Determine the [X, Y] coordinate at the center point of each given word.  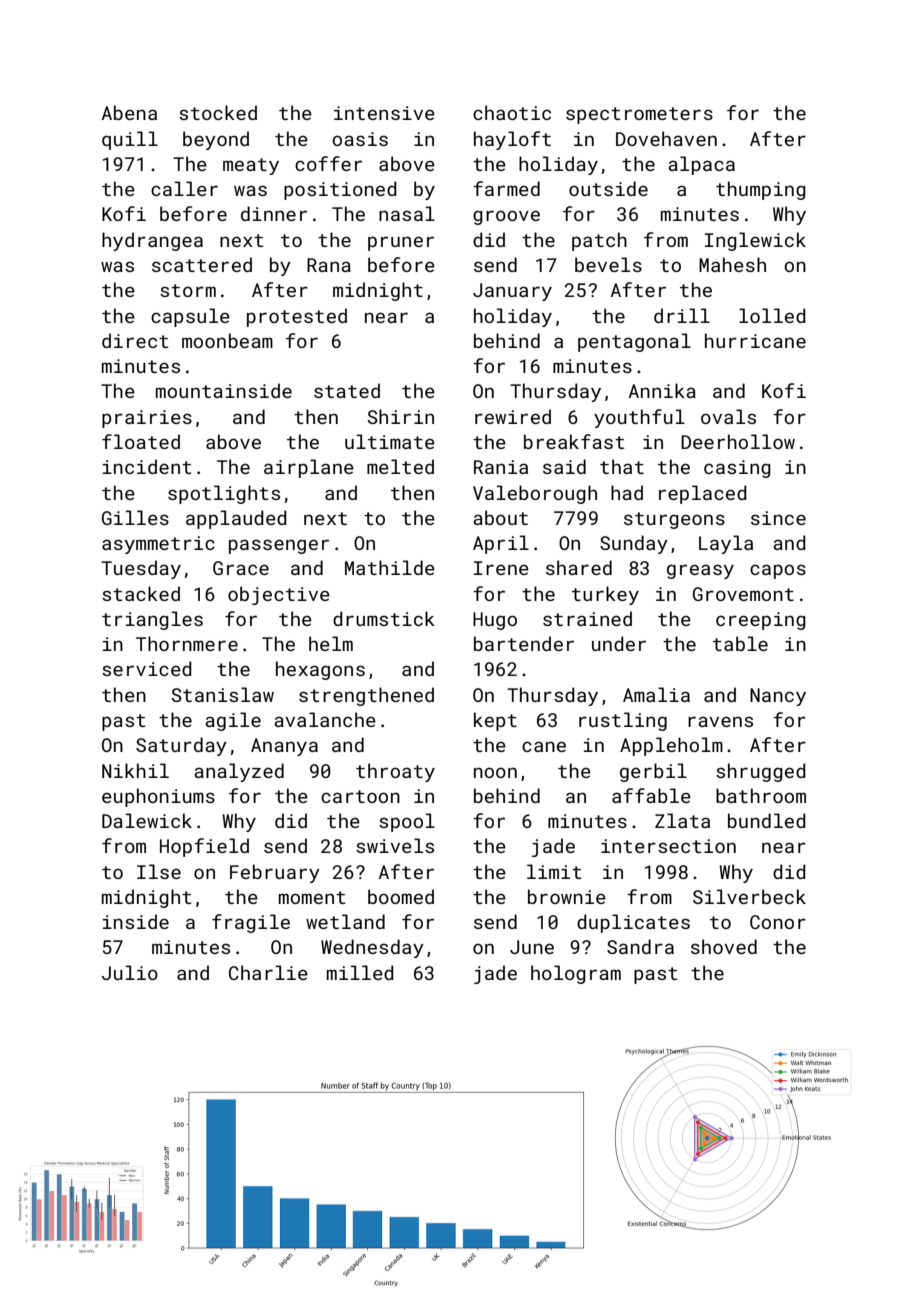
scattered [202, 264]
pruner [401, 243]
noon [495, 772]
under [619, 643]
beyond [216, 140]
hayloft [512, 140]
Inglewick [755, 241]
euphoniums [158, 797]
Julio [130, 972]
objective [279, 595]
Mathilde [390, 567]
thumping [761, 190]
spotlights [224, 494]
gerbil [653, 772]
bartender [524, 643]
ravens [720, 721]
